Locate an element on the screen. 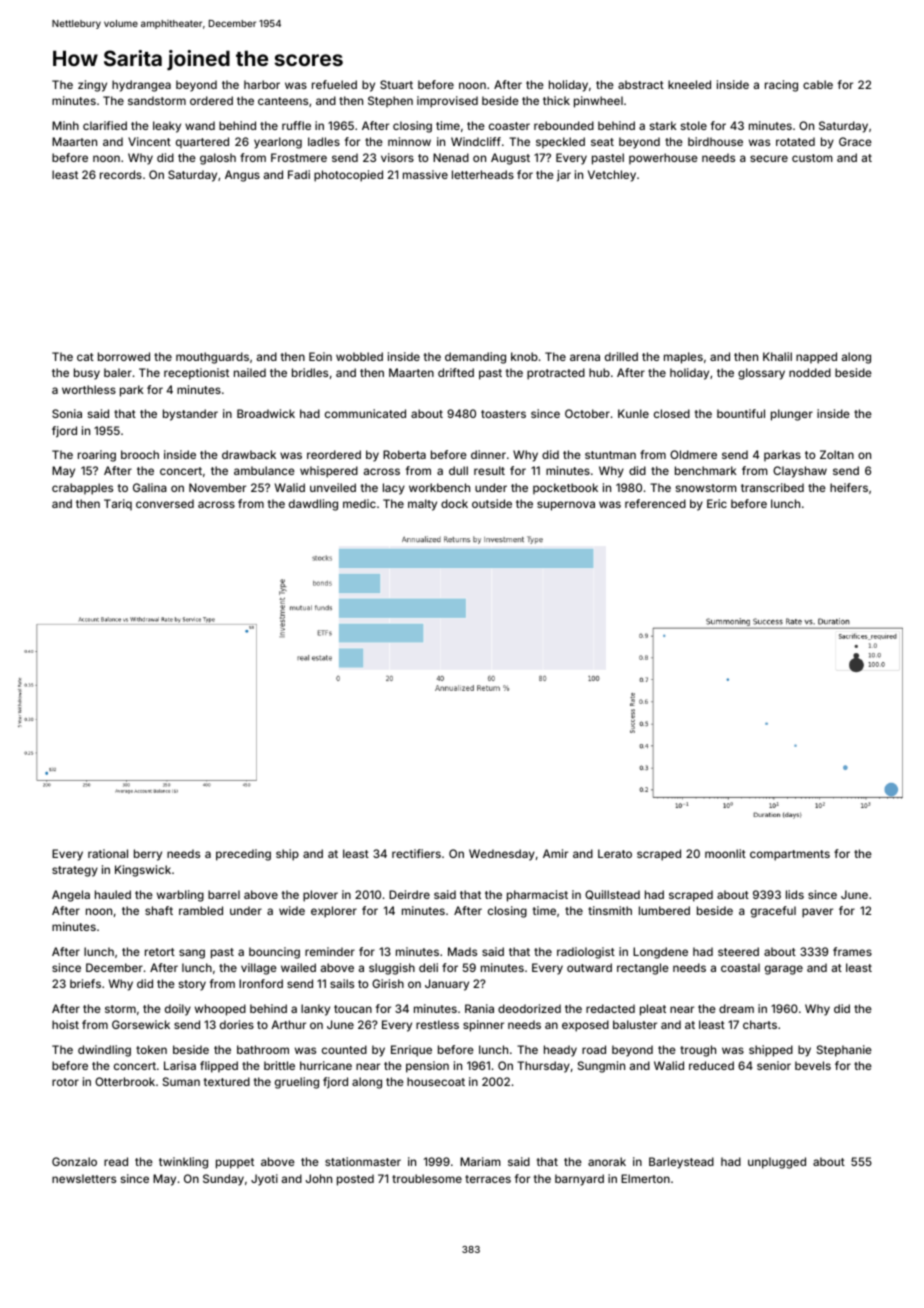 This screenshot has height=1308, width=924. wobbled is located at coordinates (359, 356).
